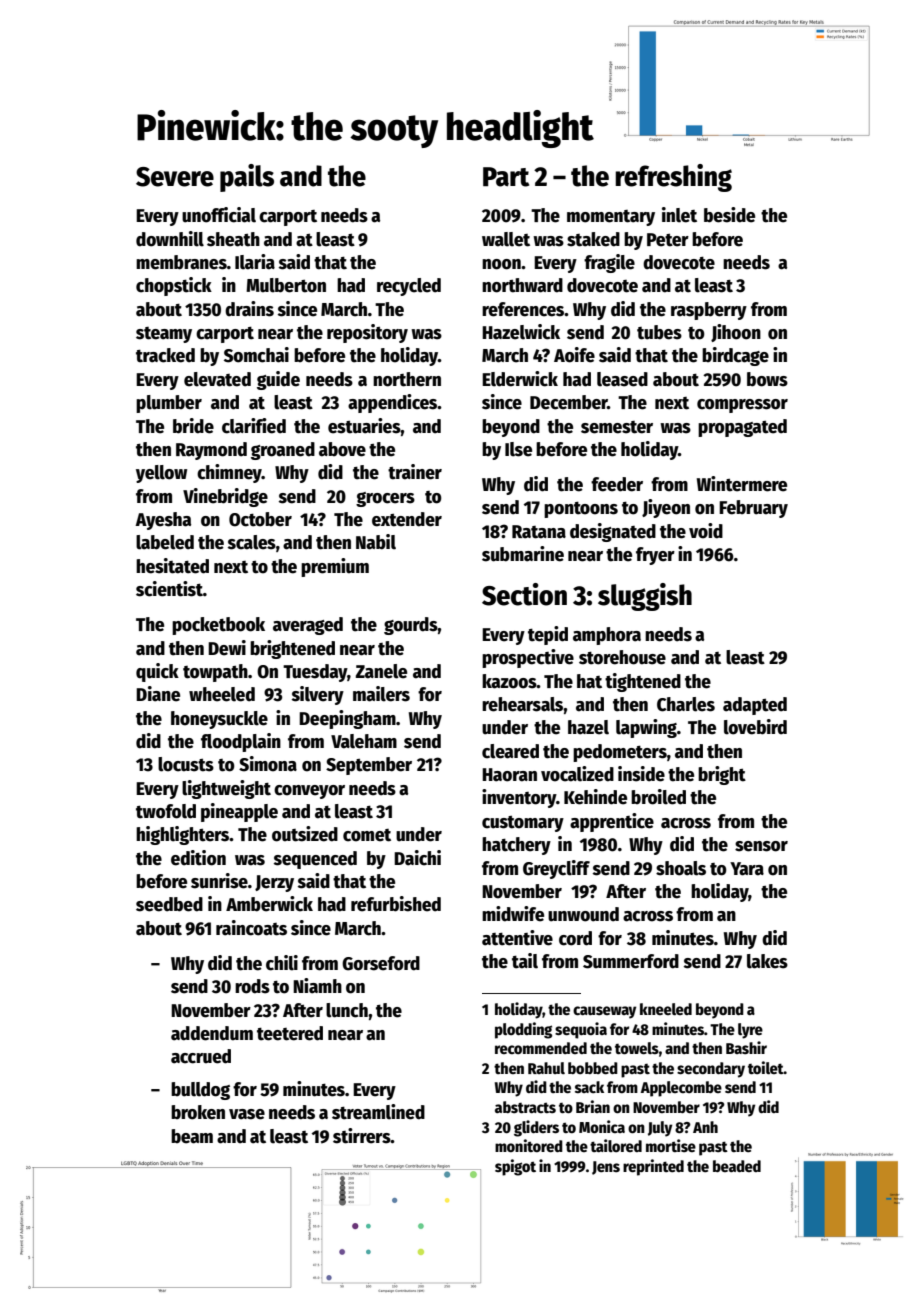 The height and width of the document is (1314, 924). What do you see at coordinates (736, 333) in the document?
I see `Jihoon` at bounding box center [736, 333].
